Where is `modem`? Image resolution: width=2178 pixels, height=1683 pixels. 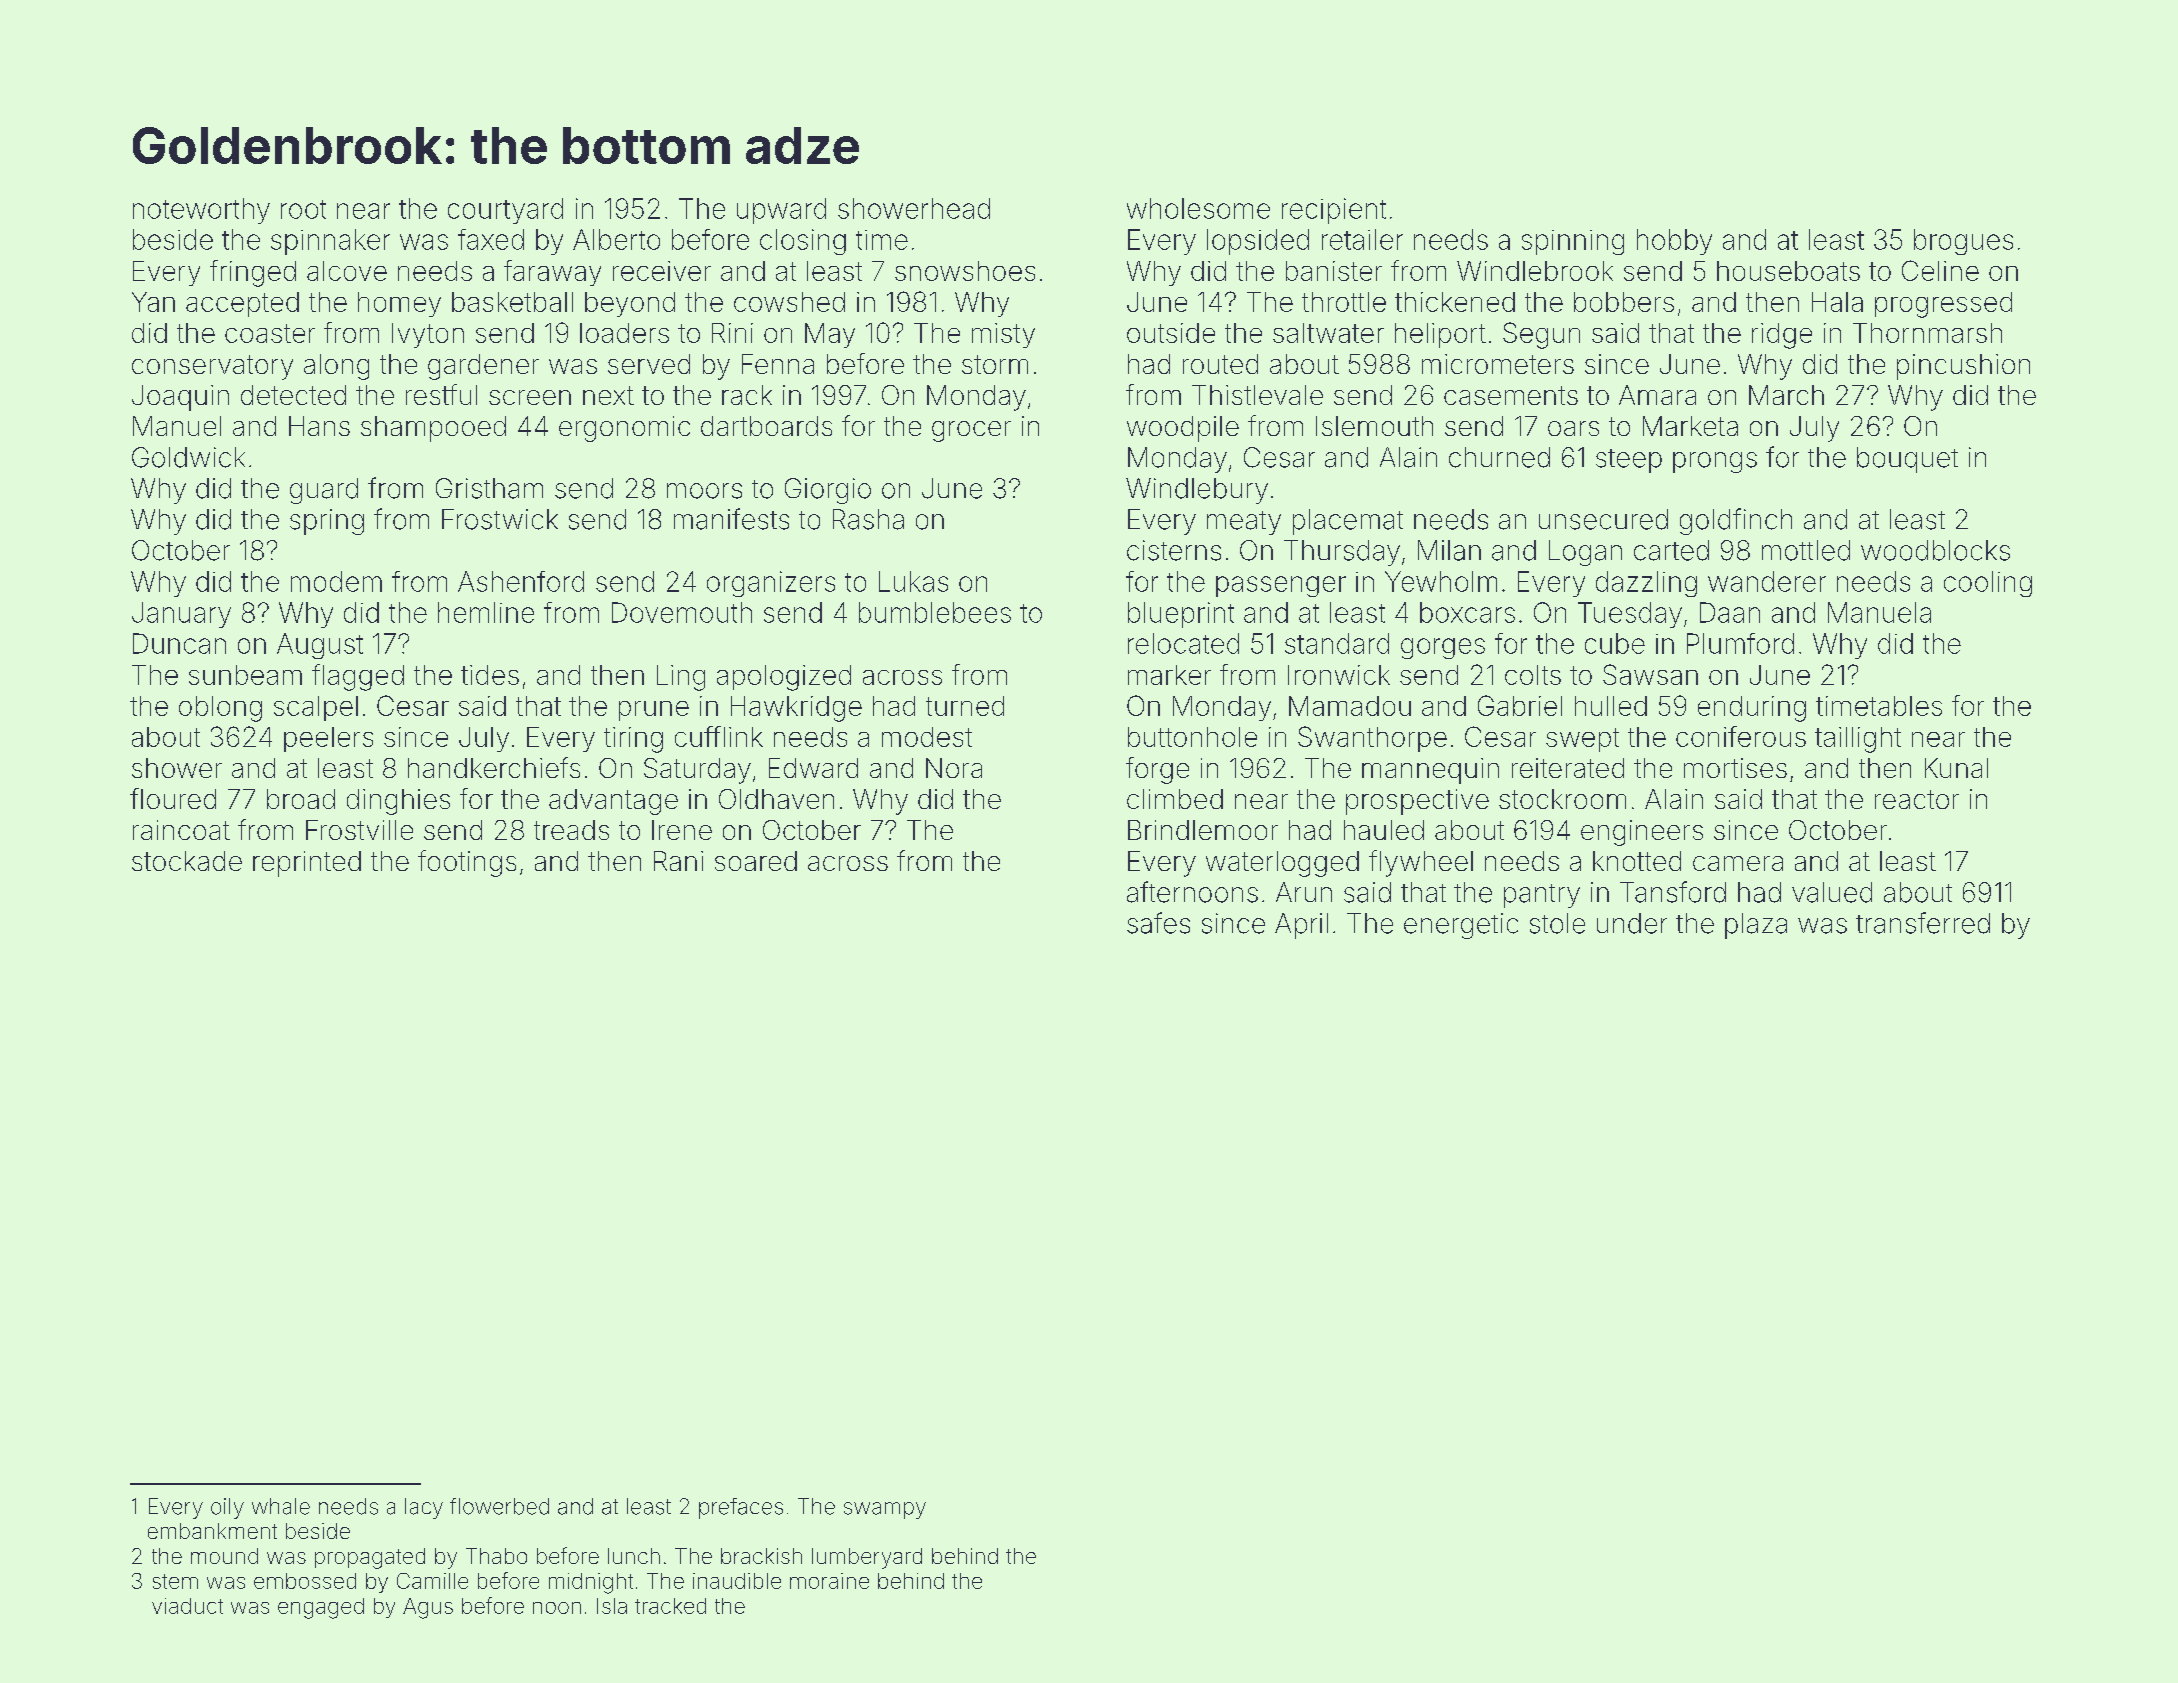
modem is located at coordinates (336, 581).
